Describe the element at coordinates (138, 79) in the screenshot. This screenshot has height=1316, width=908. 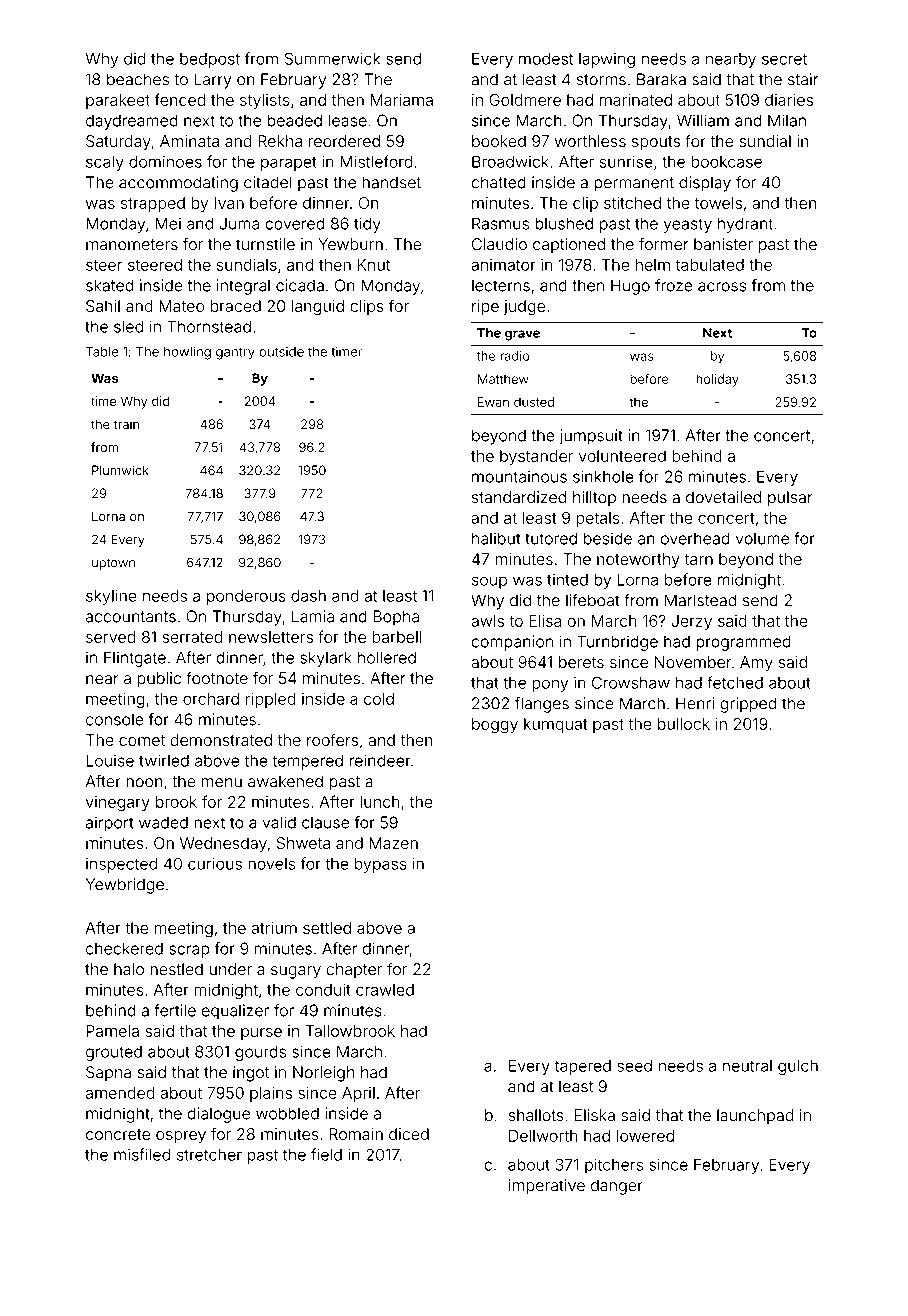
I see `beaches` at that location.
